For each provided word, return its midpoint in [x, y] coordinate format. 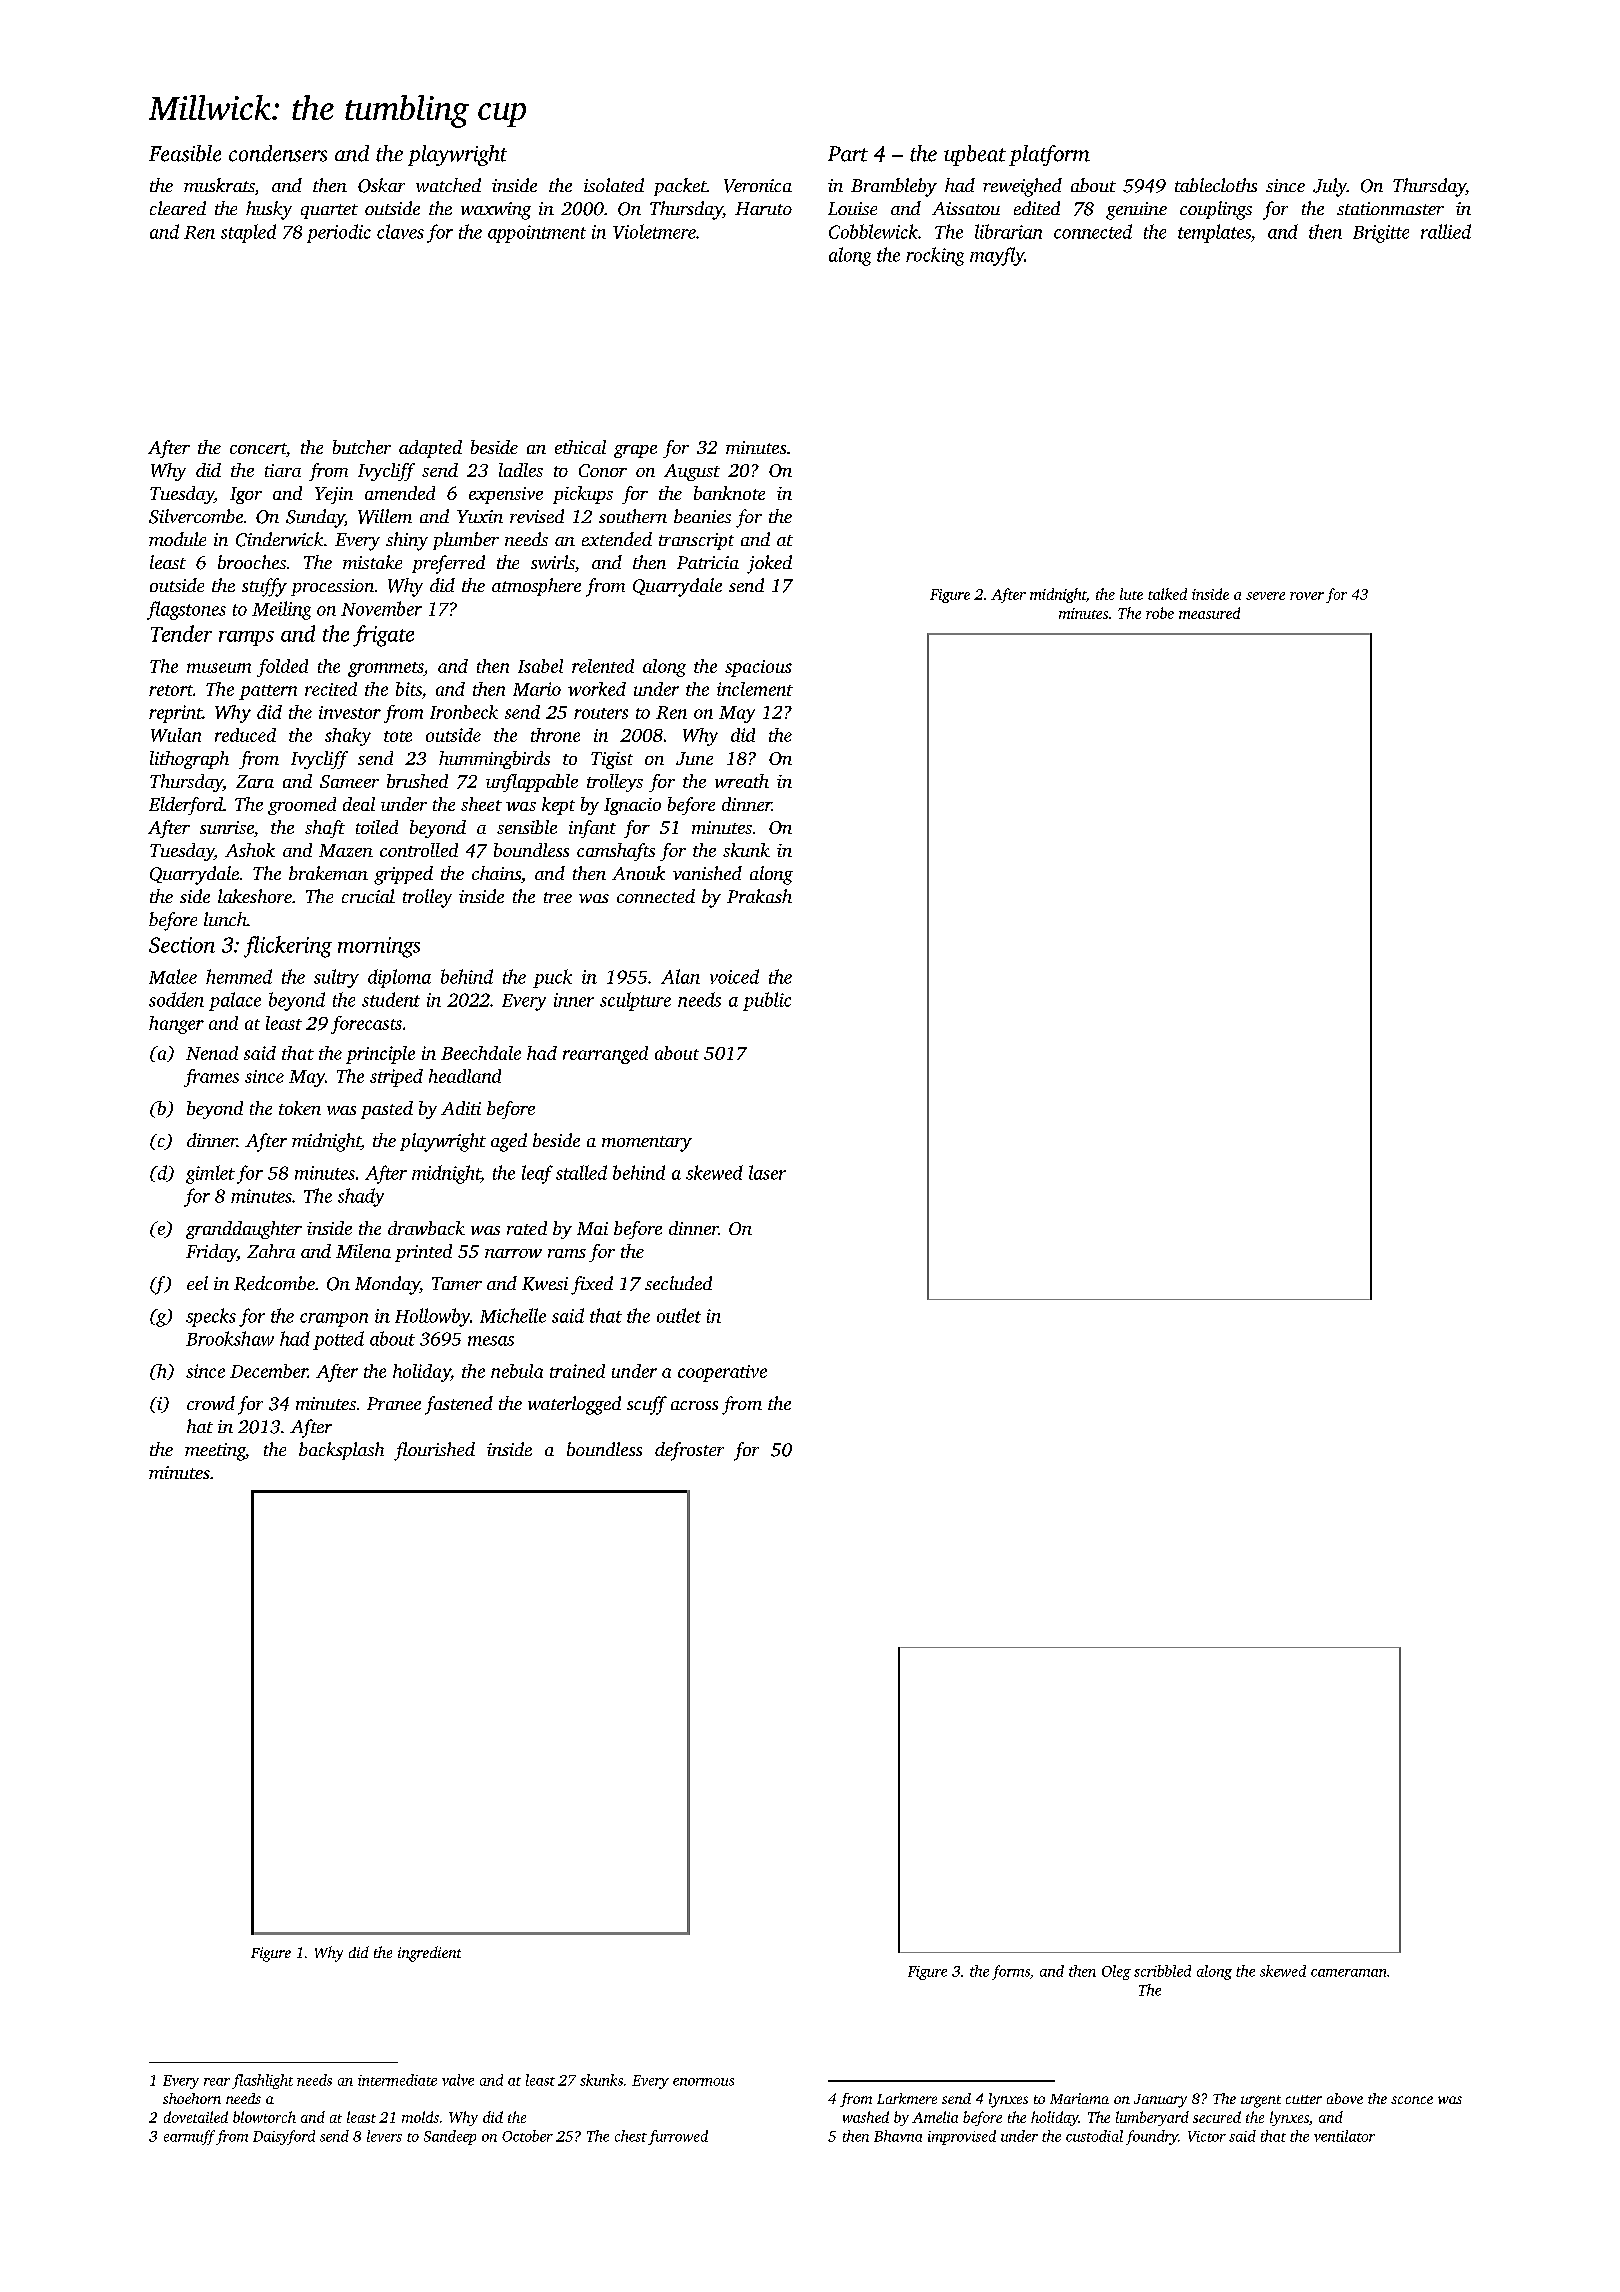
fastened [459, 1405]
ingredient [429, 1954]
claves [400, 231]
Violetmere [654, 231]
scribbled [1162, 1971]
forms [1011, 1972]
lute [1131, 594]
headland [465, 1076]
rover [1307, 596]
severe [1265, 596]
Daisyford [284, 2137]
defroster [689, 1451]
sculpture [635, 1001]
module [177, 539]
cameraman [1348, 1973]
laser [767, 1172]
